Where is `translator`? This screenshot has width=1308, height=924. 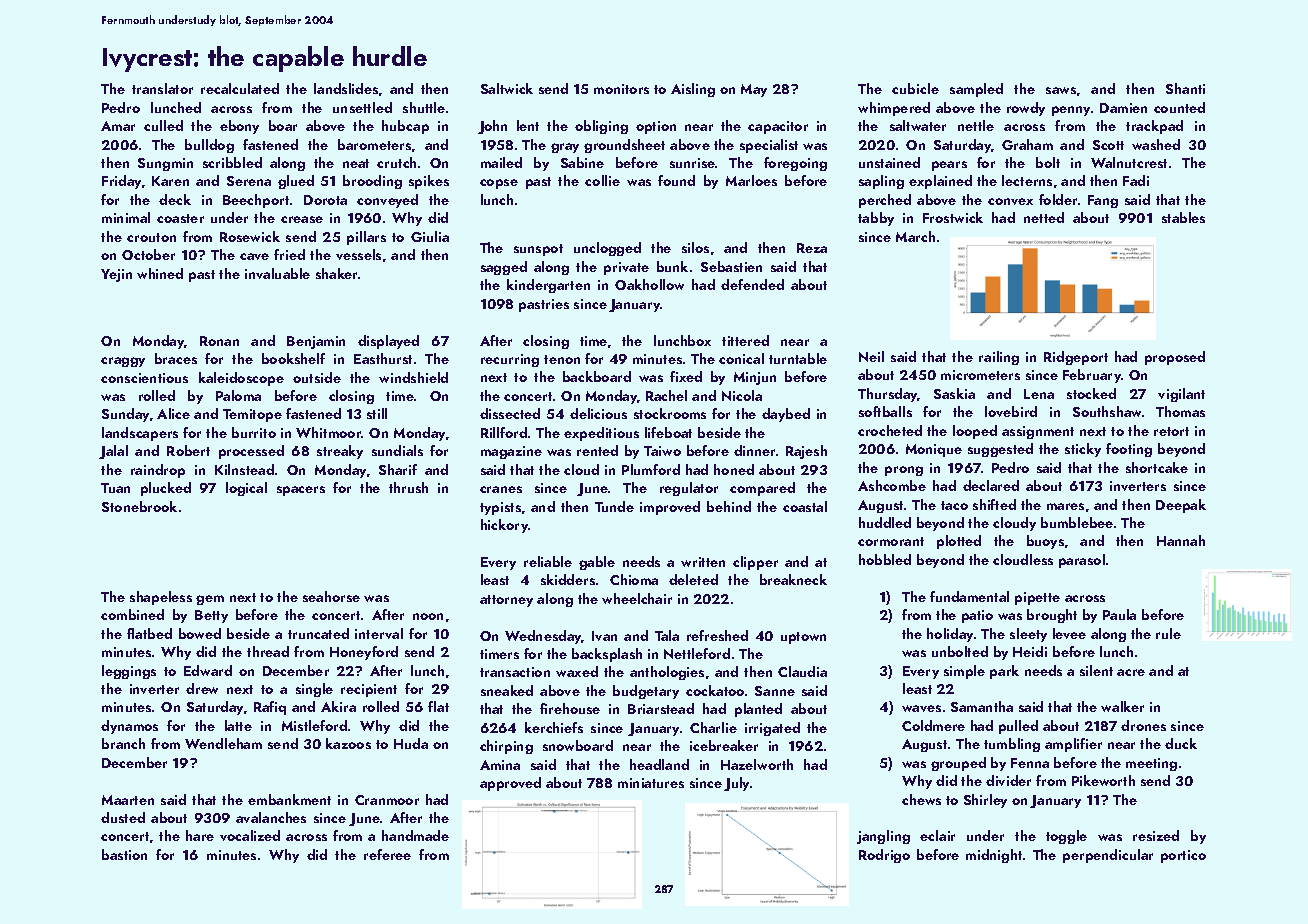
translator is located at coordinates (162, 88).
